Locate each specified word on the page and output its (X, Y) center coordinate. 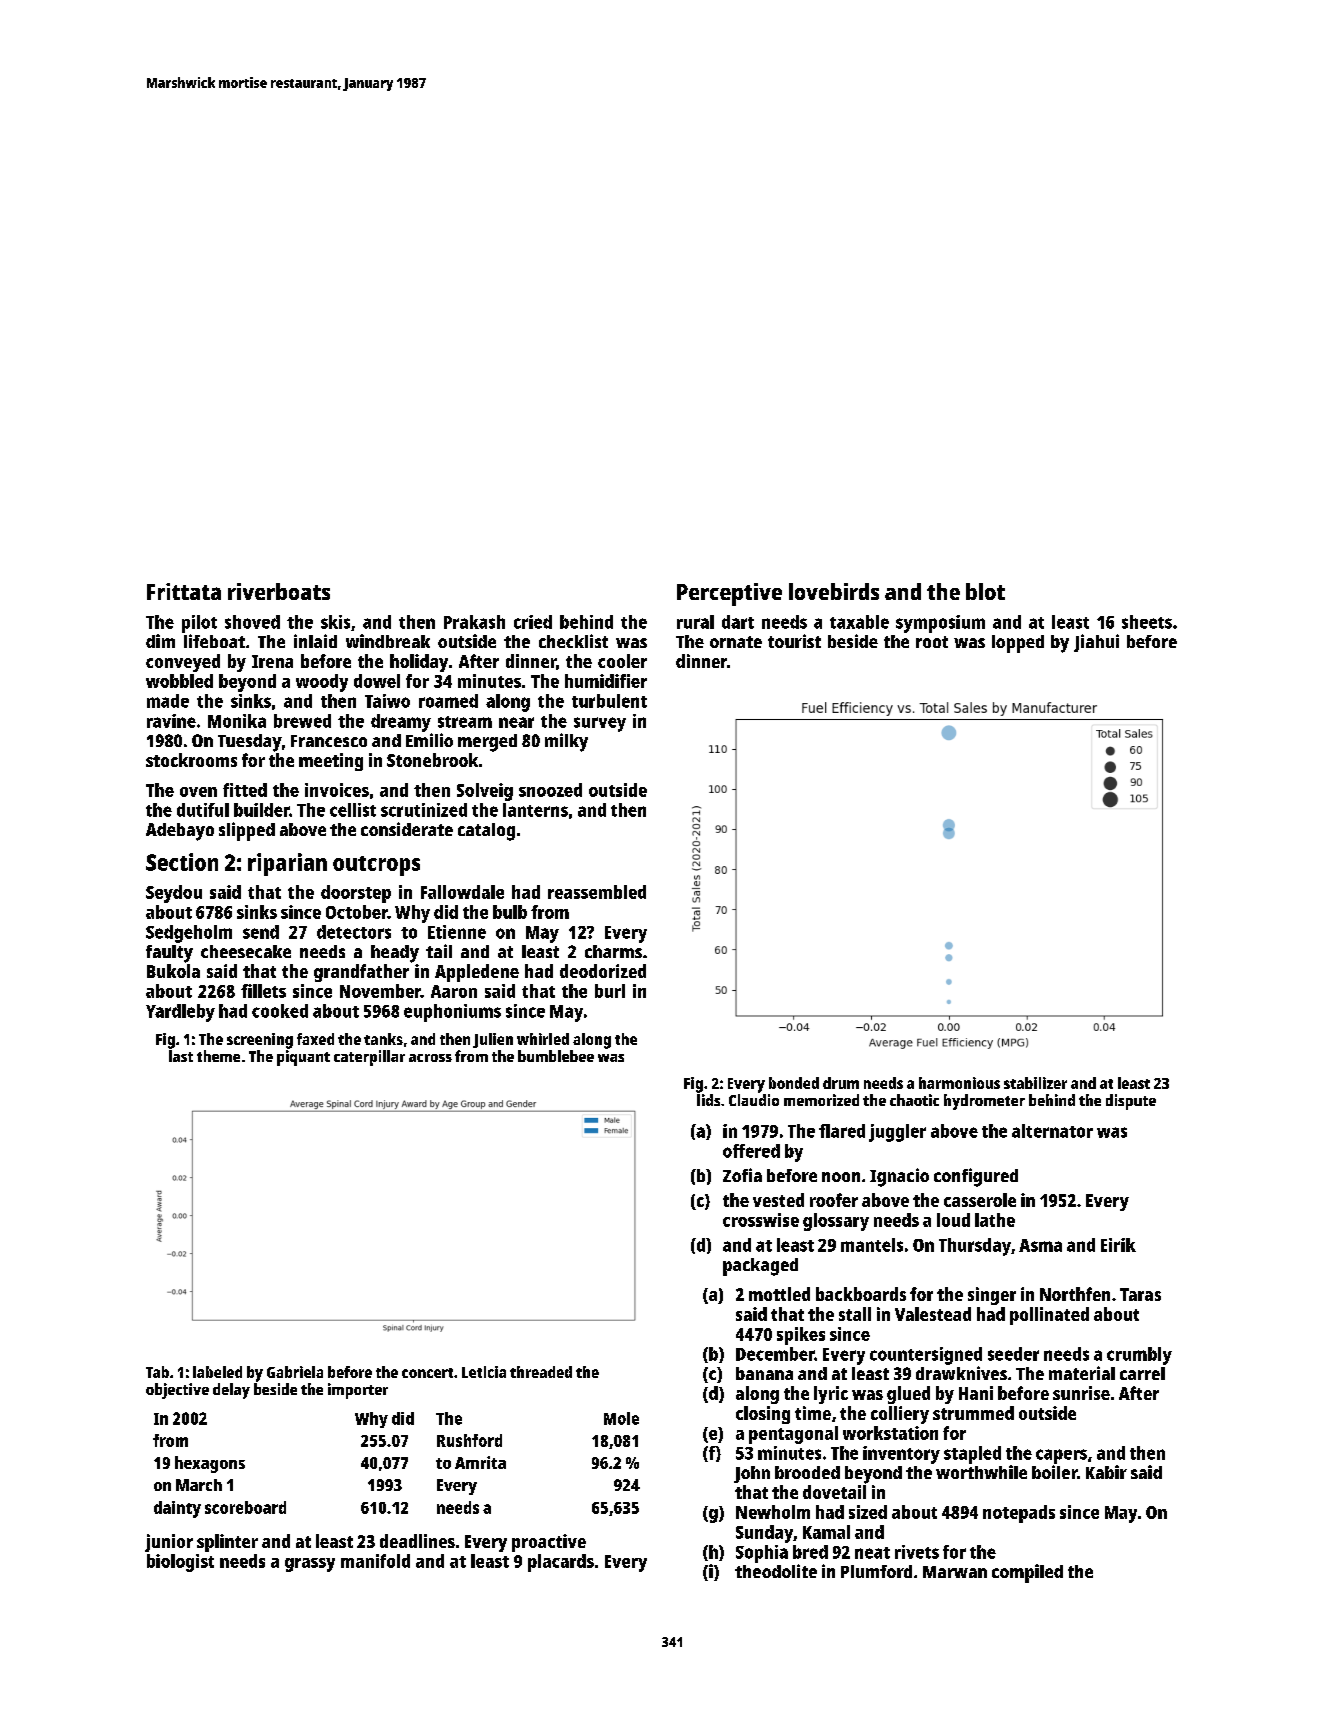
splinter (227, 1543)
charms (613, 951)
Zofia (742, 1175)
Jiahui (1096, 643)
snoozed (550, 790)
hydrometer (984, 1102)
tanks (383, 1039)
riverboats (279, 591)
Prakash (474, 622)
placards (561, 1563)
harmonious (959, 1083)
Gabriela (295, 1372)
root (932, 642)
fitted (245, 790)
